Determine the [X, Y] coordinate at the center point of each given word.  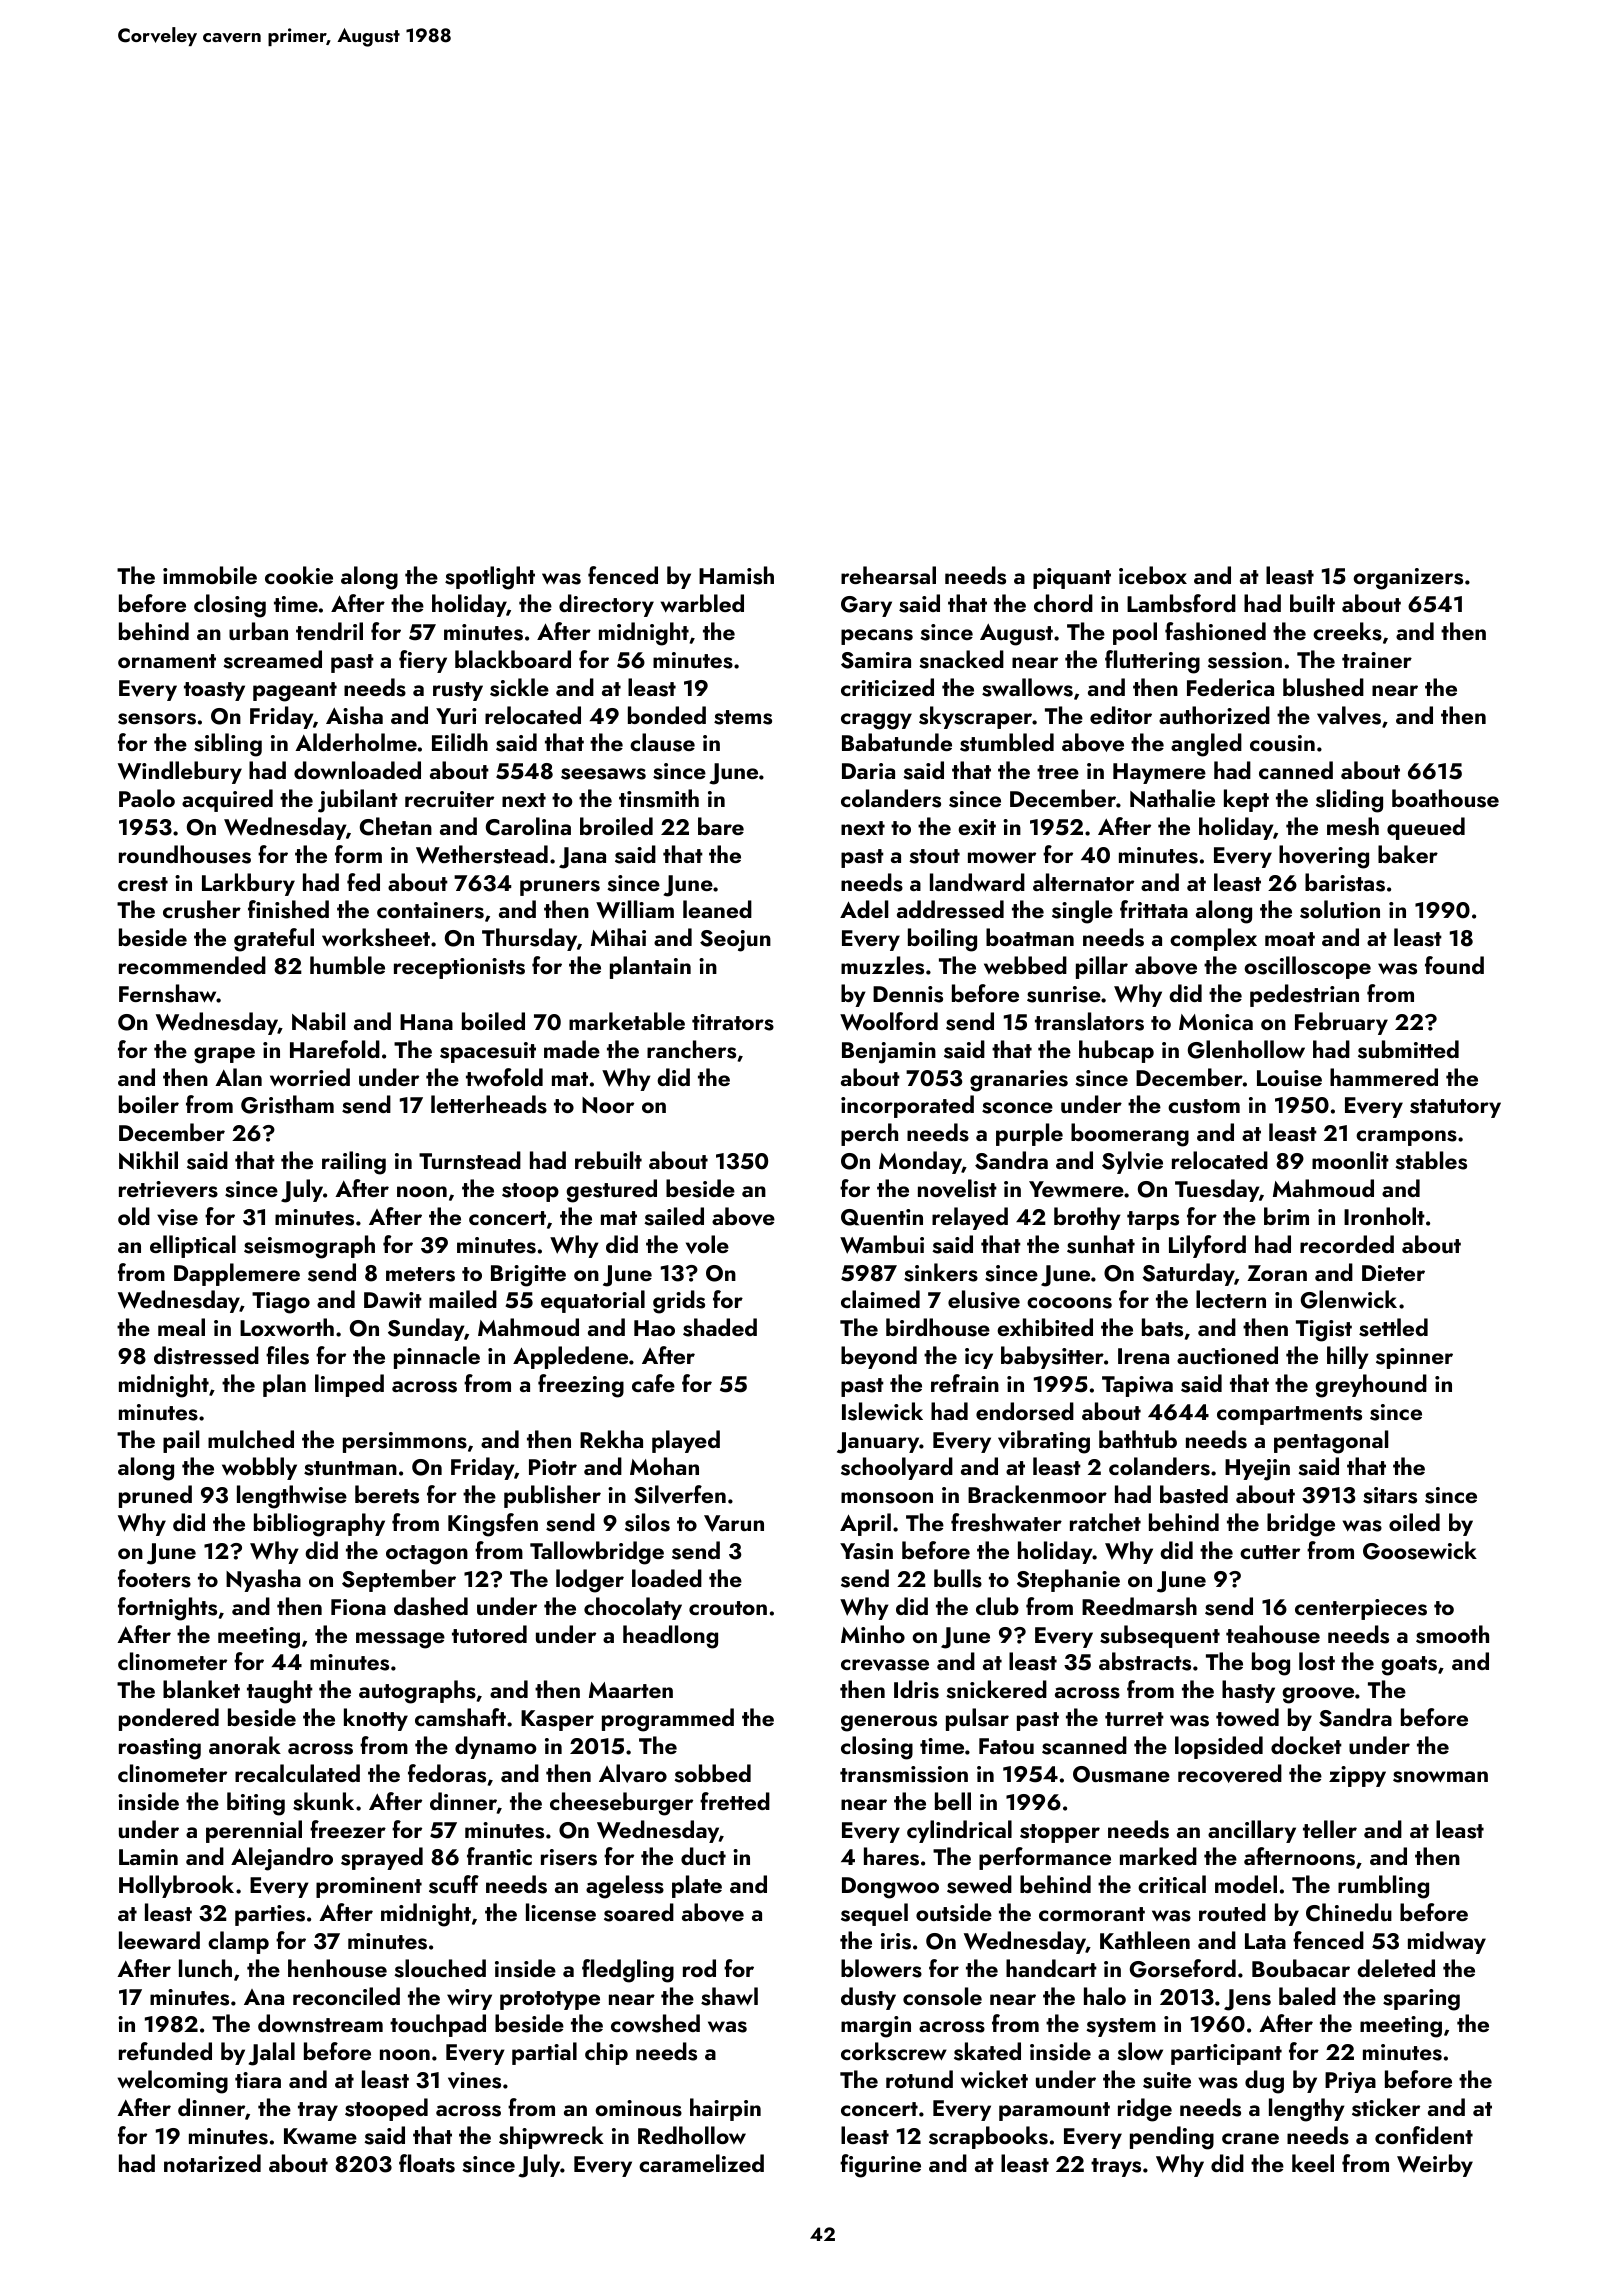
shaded [720, 1327]
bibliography [319, 1525]
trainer [1377, 660]
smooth [1452, 1634]
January [878, 1443]
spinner [1414, 1358]
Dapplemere [237, 1274]
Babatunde [897, 742]
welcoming [173, 2082]
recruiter [449, 799]
